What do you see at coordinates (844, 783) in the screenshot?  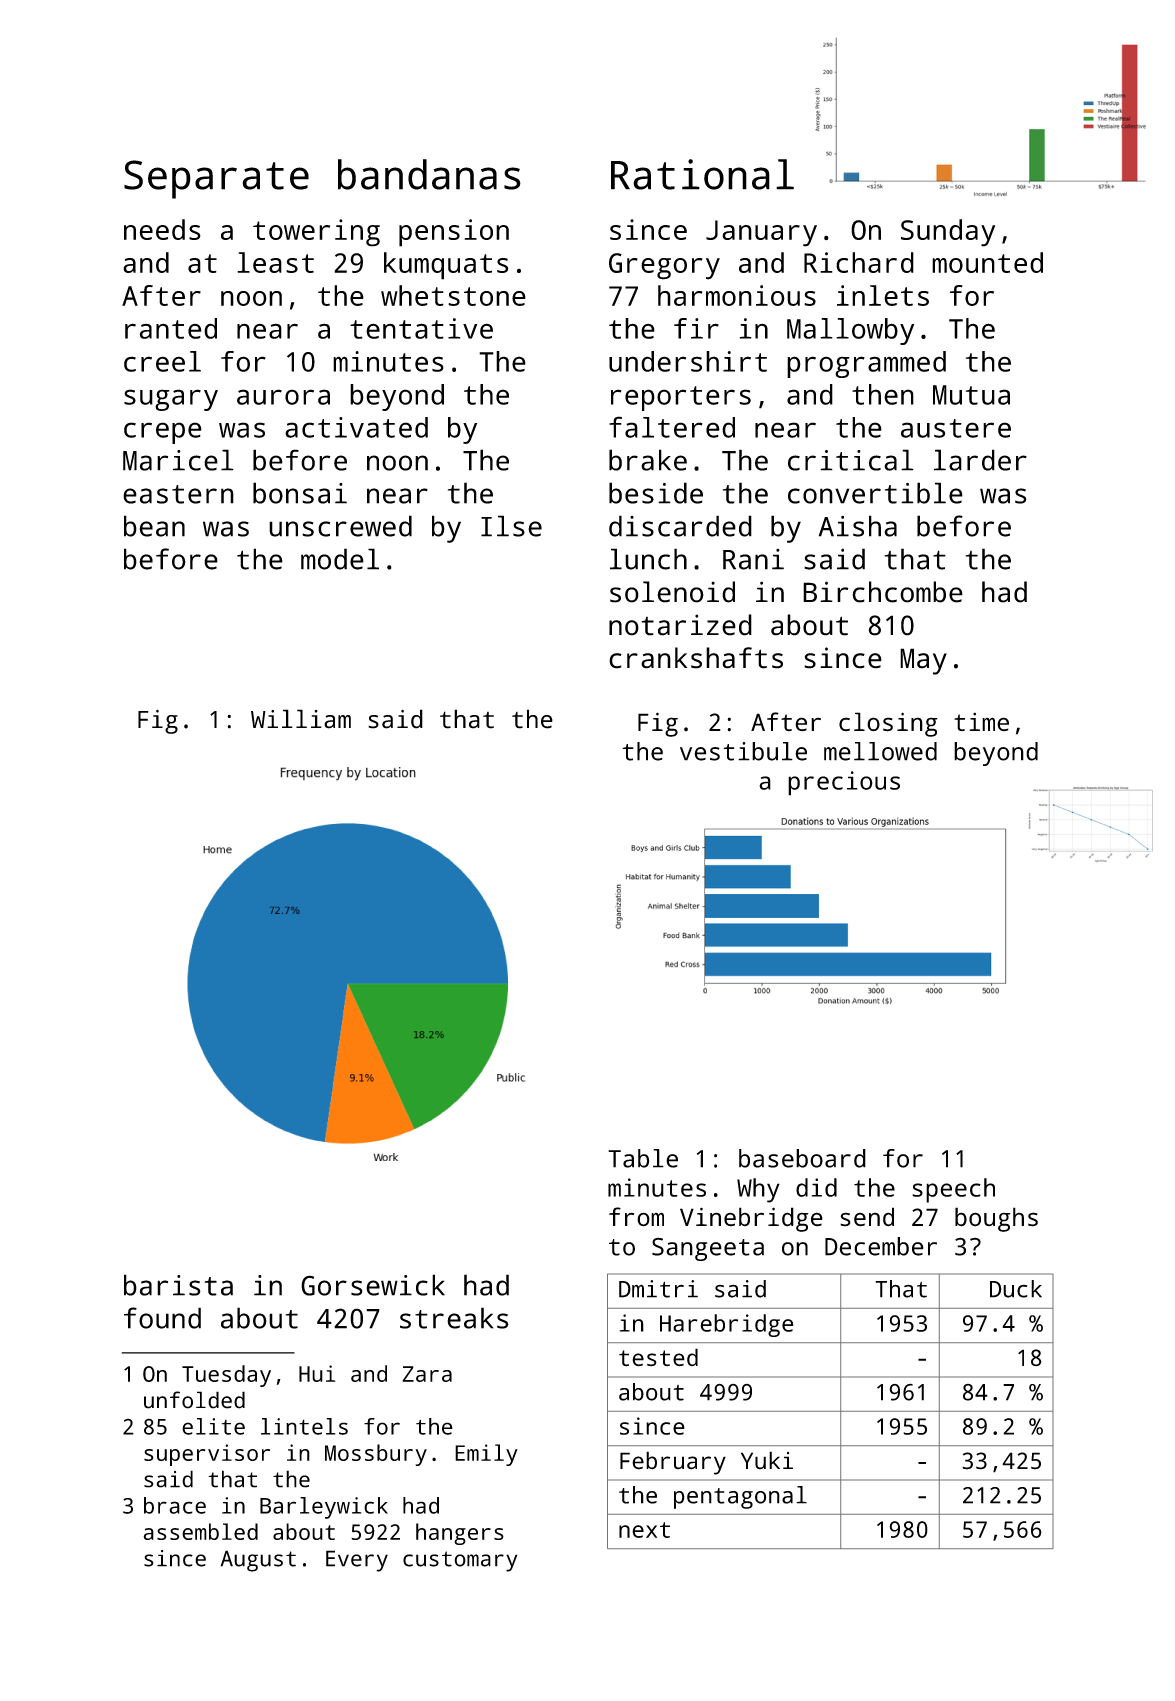 I see `precious` at bounding box center [844, 783].
